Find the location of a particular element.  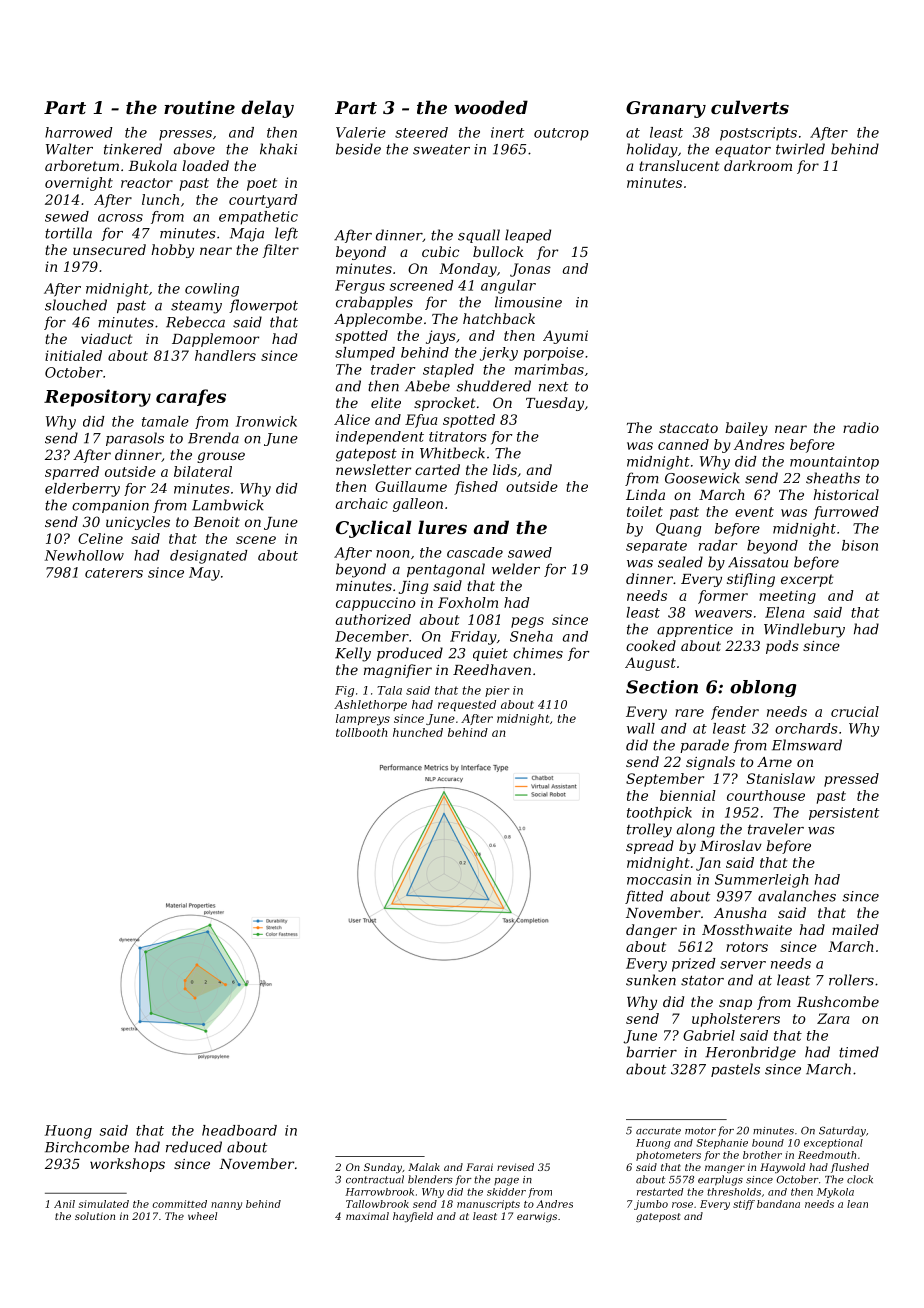

canned is located at coordinates (683, 444).
